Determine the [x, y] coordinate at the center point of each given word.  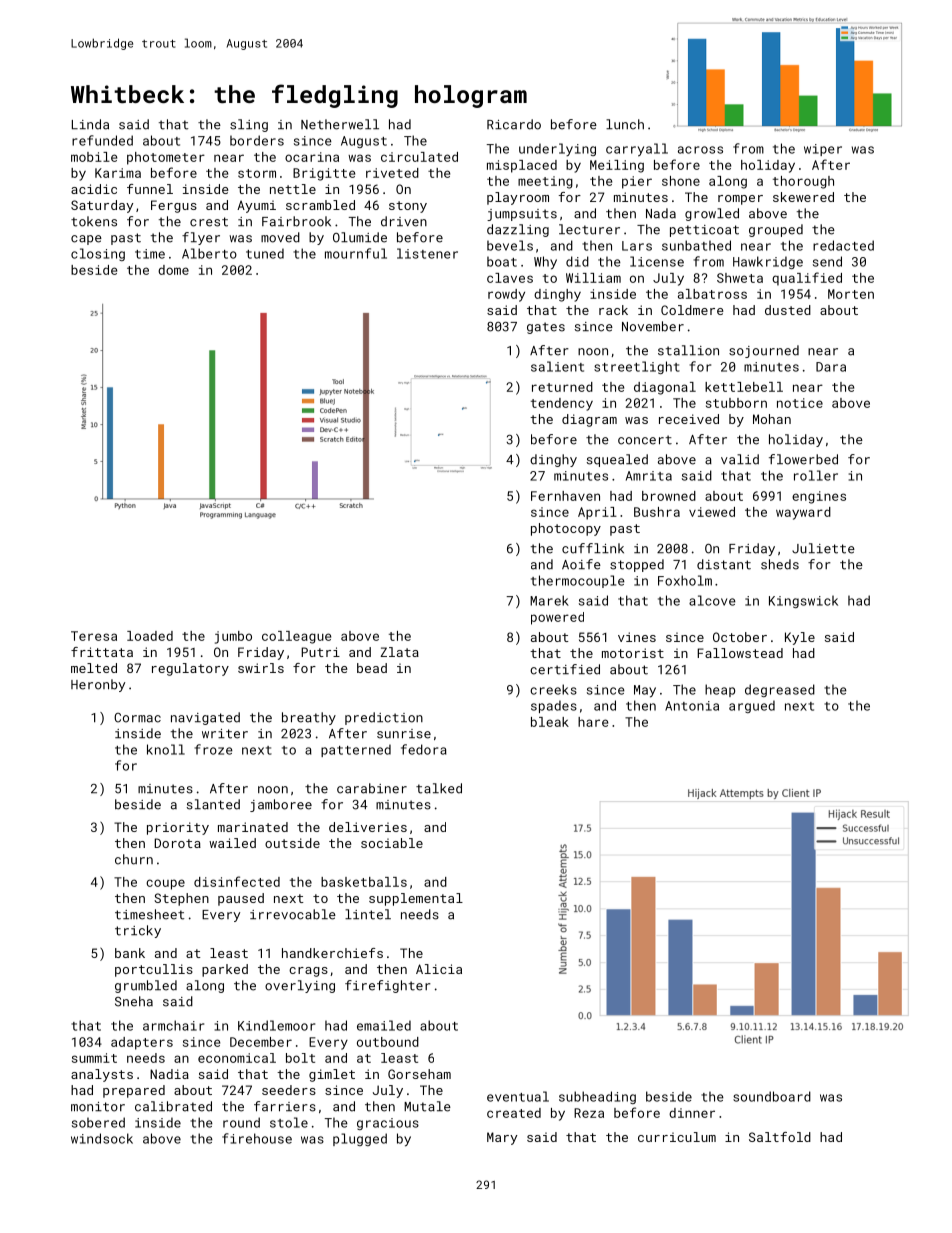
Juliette [823, 548]
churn [134, 859]
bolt [300, 1058]
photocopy [566, 529]
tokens [94, 221]
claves [510, 278]
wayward [803, 513]
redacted [843, 245]
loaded [150, 636]
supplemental [416, 899]
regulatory [190, 669]
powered [557, 618]
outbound [388, 1042]
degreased [780, 690]
